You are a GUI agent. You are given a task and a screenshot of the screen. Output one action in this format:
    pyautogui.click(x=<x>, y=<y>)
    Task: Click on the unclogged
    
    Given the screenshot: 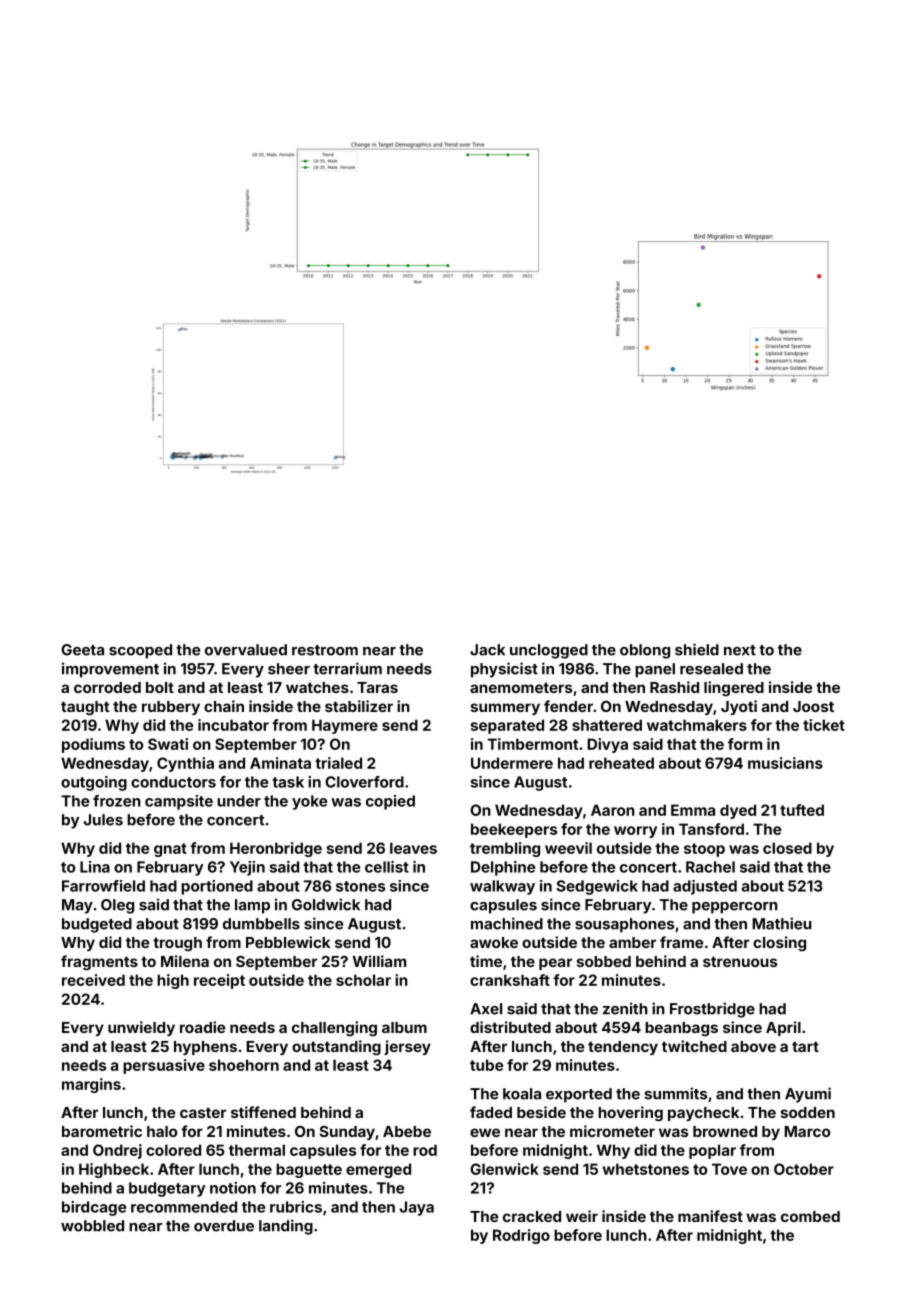 What is the action you would take?
    pyautogui.click(x=549, y=651)
